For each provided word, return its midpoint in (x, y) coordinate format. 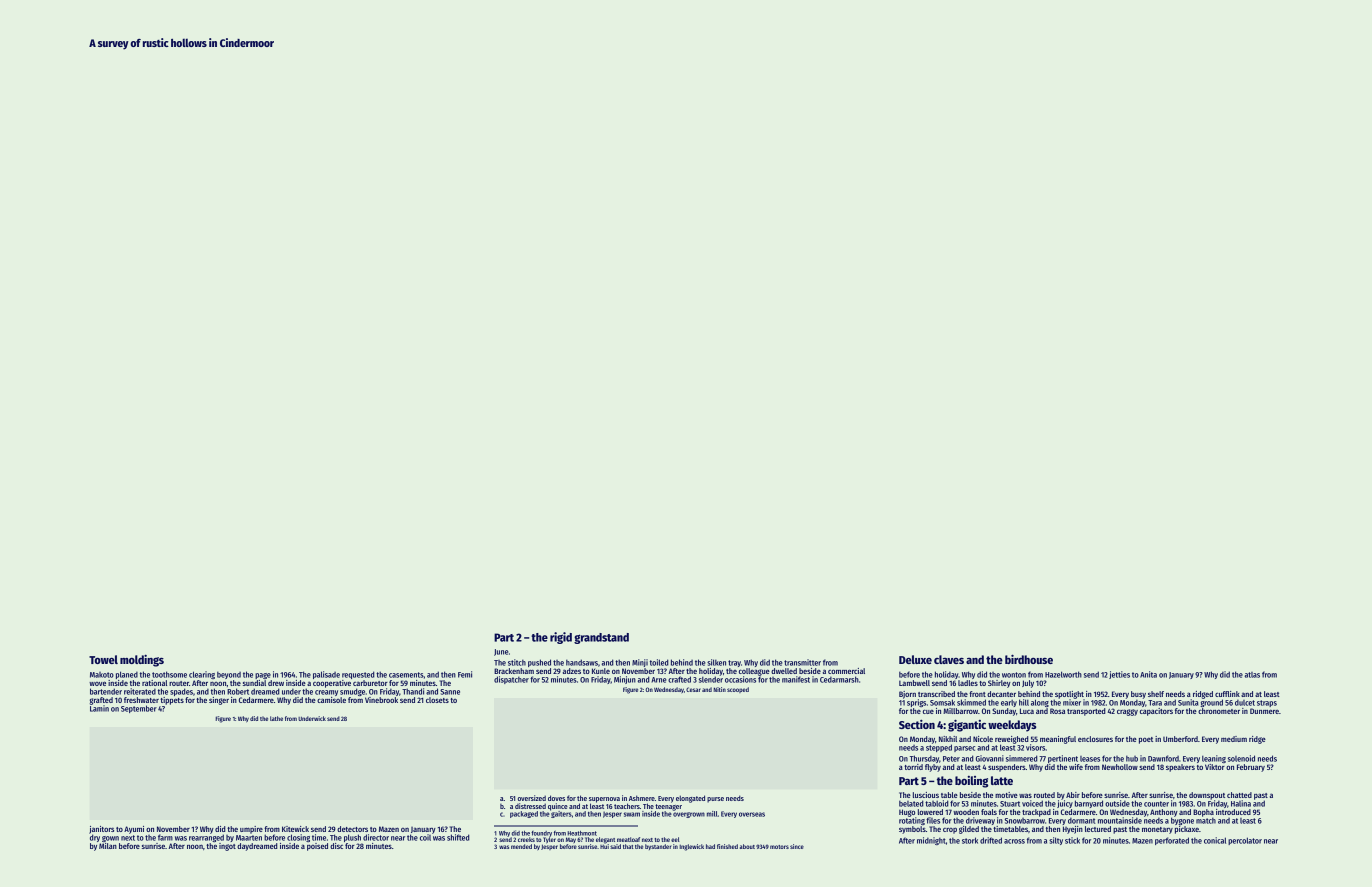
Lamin (99, 708)
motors (779, 847)
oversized (532, 798)
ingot (227, 847)
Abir (1073, 795)
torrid (913, 767)
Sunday (1004, 712)
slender (711, 679)
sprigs (917, 703)
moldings (142, 660)
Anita (1148, 674)
